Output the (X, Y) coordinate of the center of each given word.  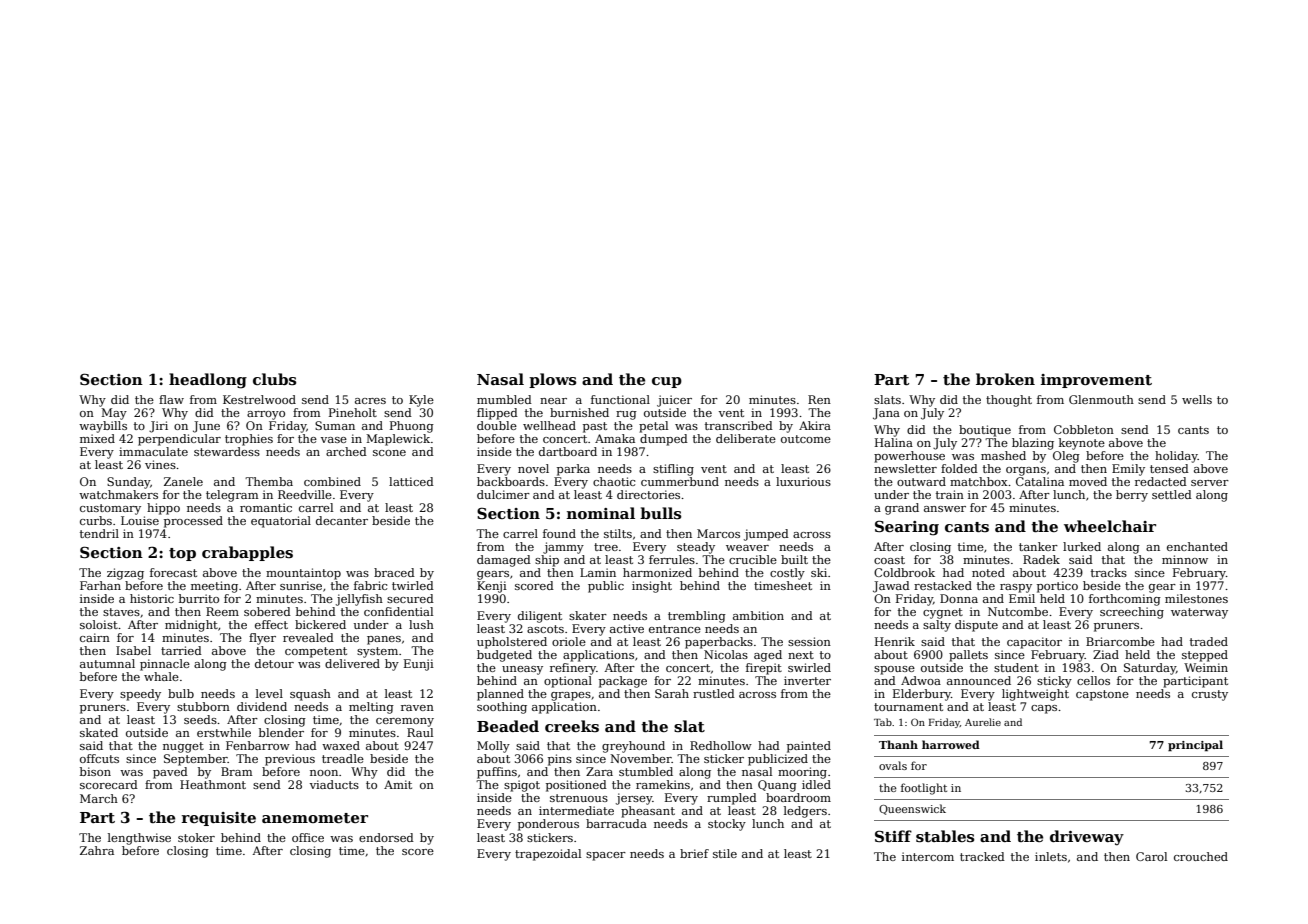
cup (667, 382)
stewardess (227, 451)
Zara (599, 771)
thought (1009, 401)
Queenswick (912, 809)
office (308, 837)
